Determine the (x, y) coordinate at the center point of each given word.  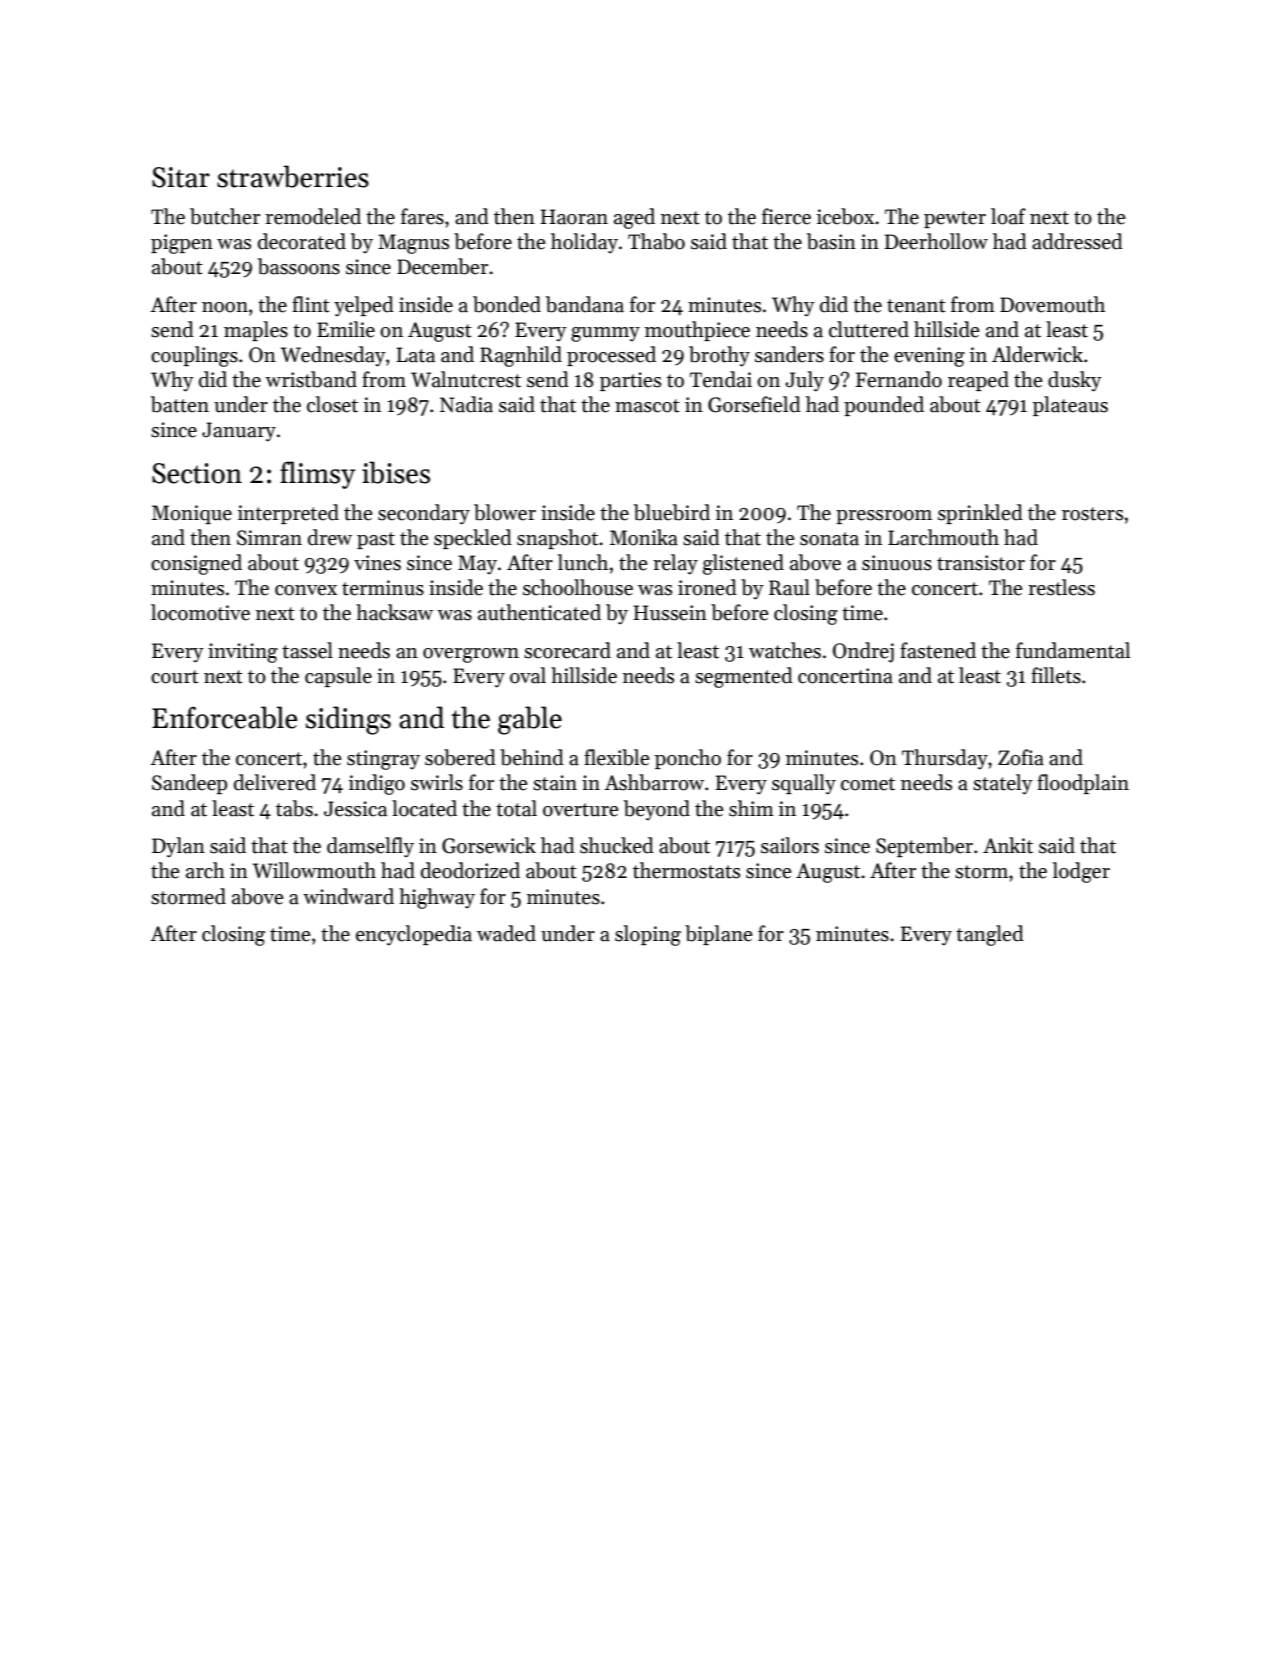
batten (180, 404)
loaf (1008, 216)
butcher (225, 216)
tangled (990, 935)
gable (530, 720)
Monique (192, 514)
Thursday (945, 759)
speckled (473, 539)
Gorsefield (754, 404)
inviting (243, 653)
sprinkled (980, 514)
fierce (786, 216)
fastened (938, 650)
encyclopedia (414, 935)
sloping (648, 935)
